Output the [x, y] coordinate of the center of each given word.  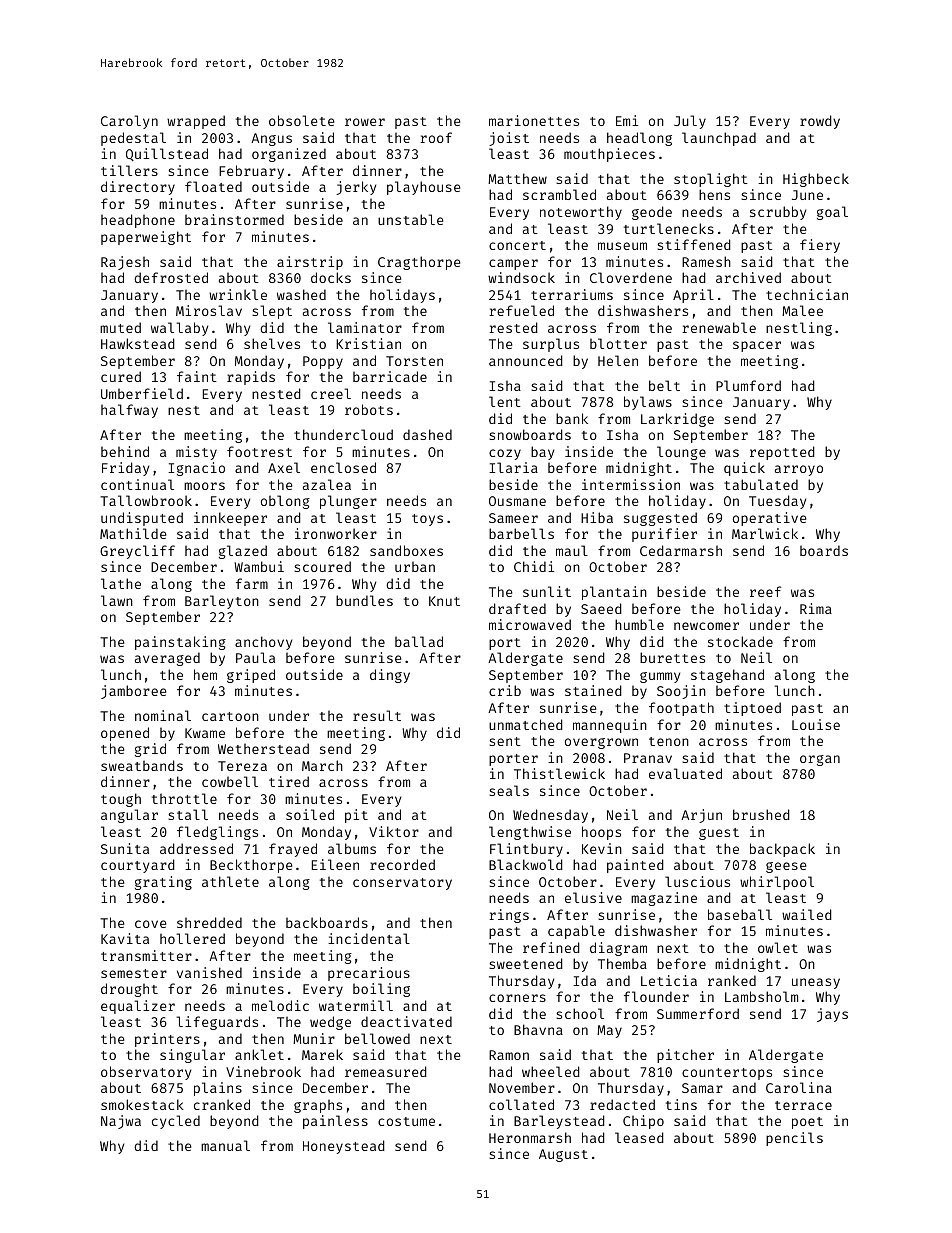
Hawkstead [138, 343]
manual [225, 1145]
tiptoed [752, 709]
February [251, 172]
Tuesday [777, 502]
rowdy [820, 122]
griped [251, 676]
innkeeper [230, 519]
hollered [192, 938]
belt [664, 385]
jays [832, 1015]
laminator [365, 327]
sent [505, 741]
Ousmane [517, 501]
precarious [369, 974]
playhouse [423, 188]
